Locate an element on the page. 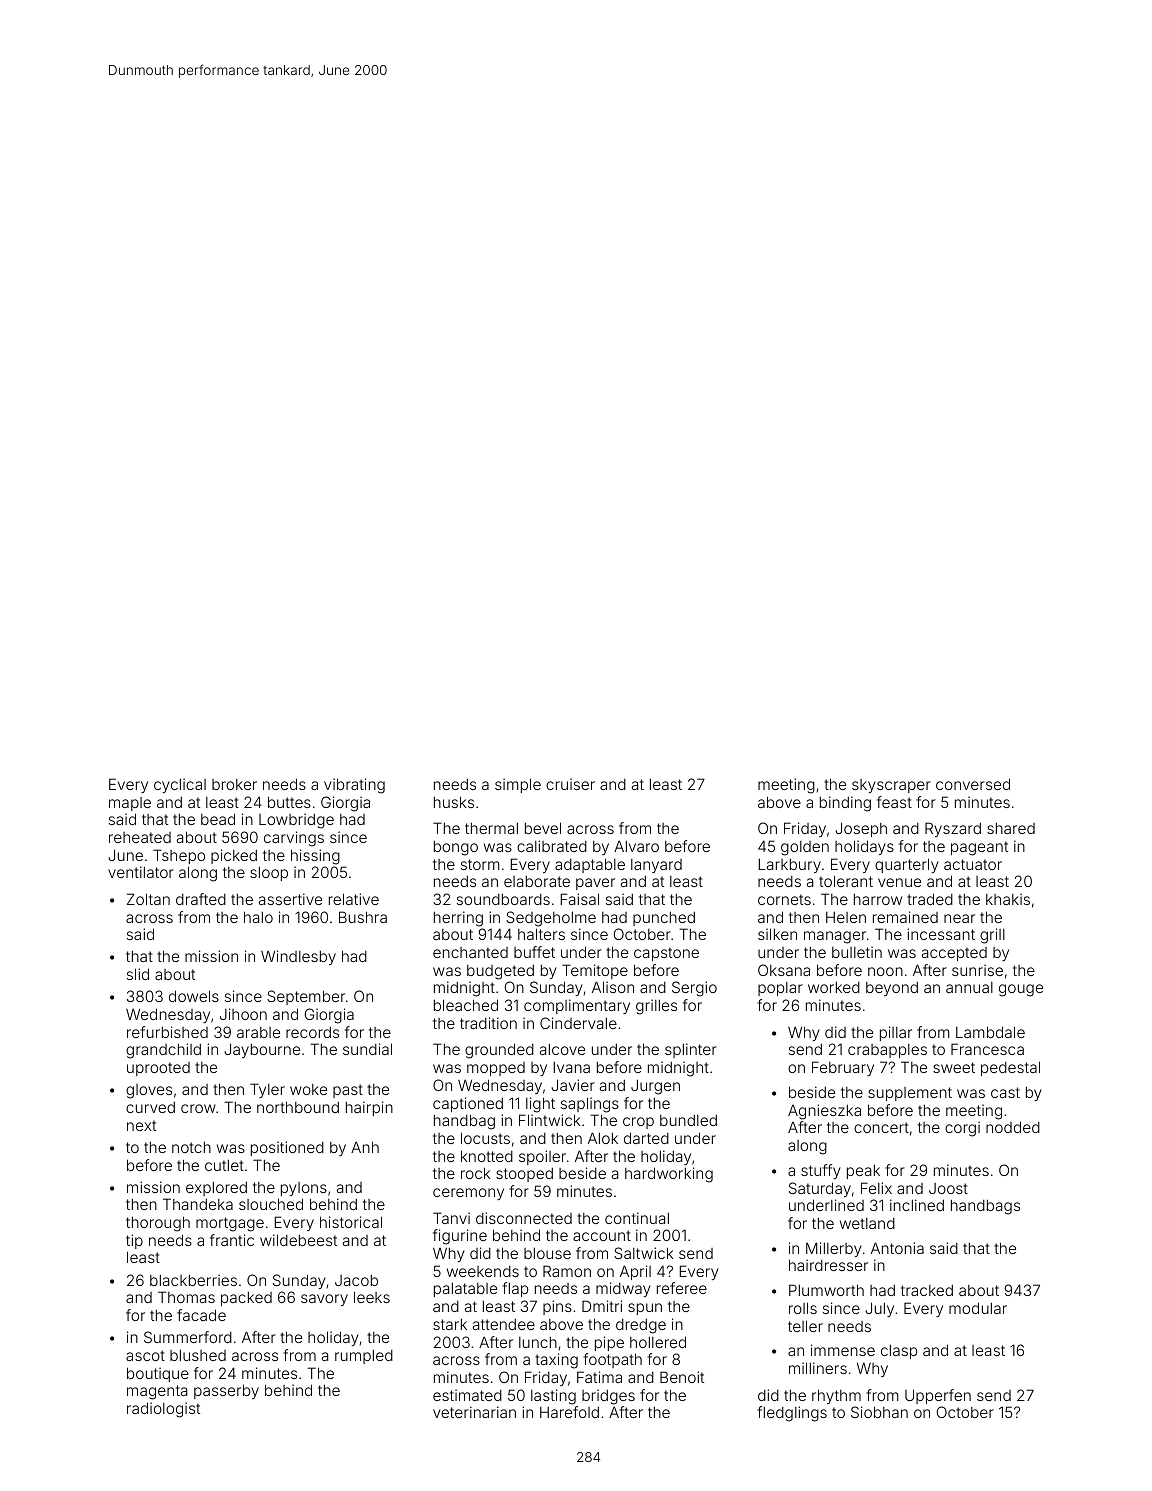  near is located at coordinates (959, 918).
